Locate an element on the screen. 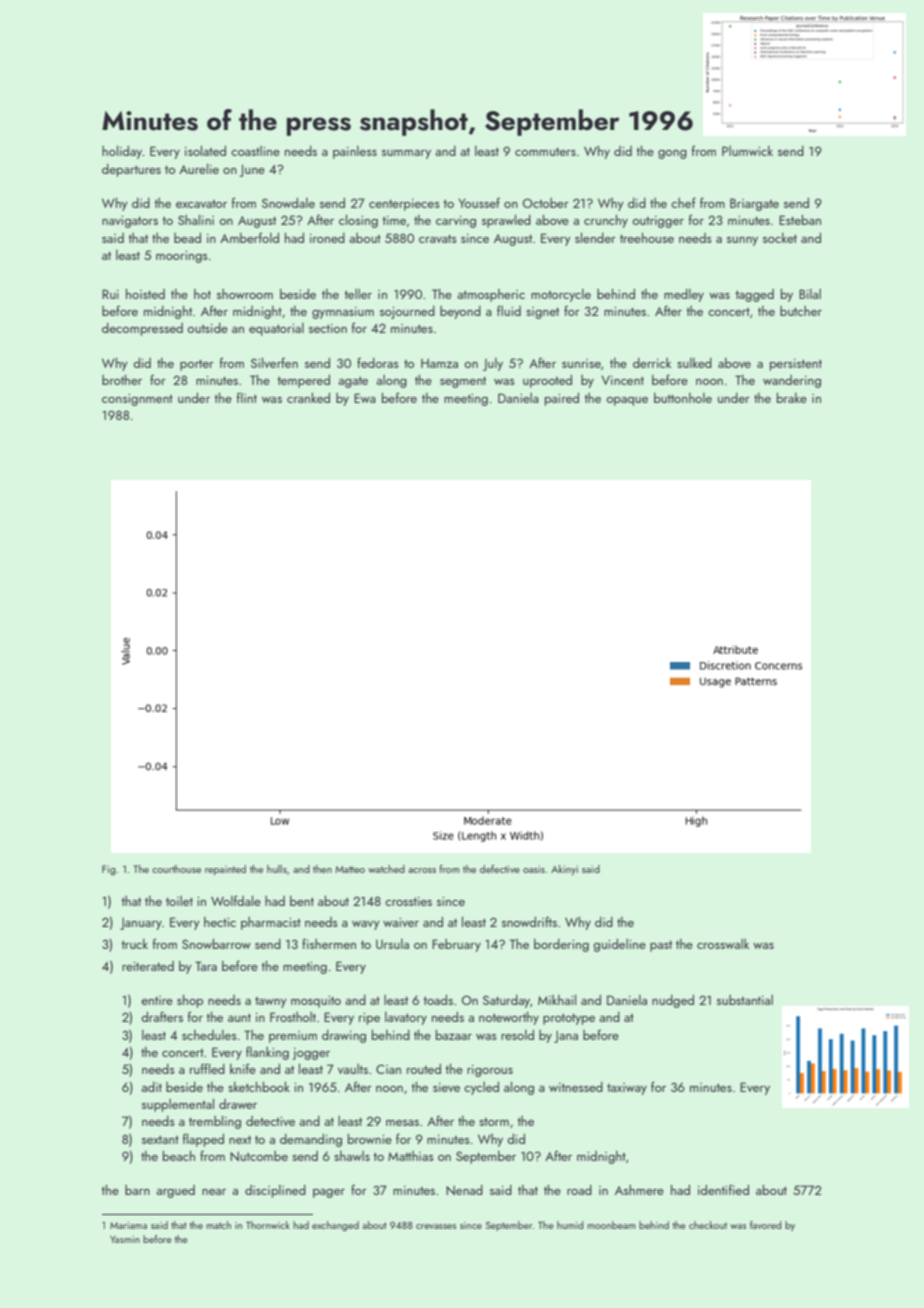  road is located at coordinates (579, 1190).
